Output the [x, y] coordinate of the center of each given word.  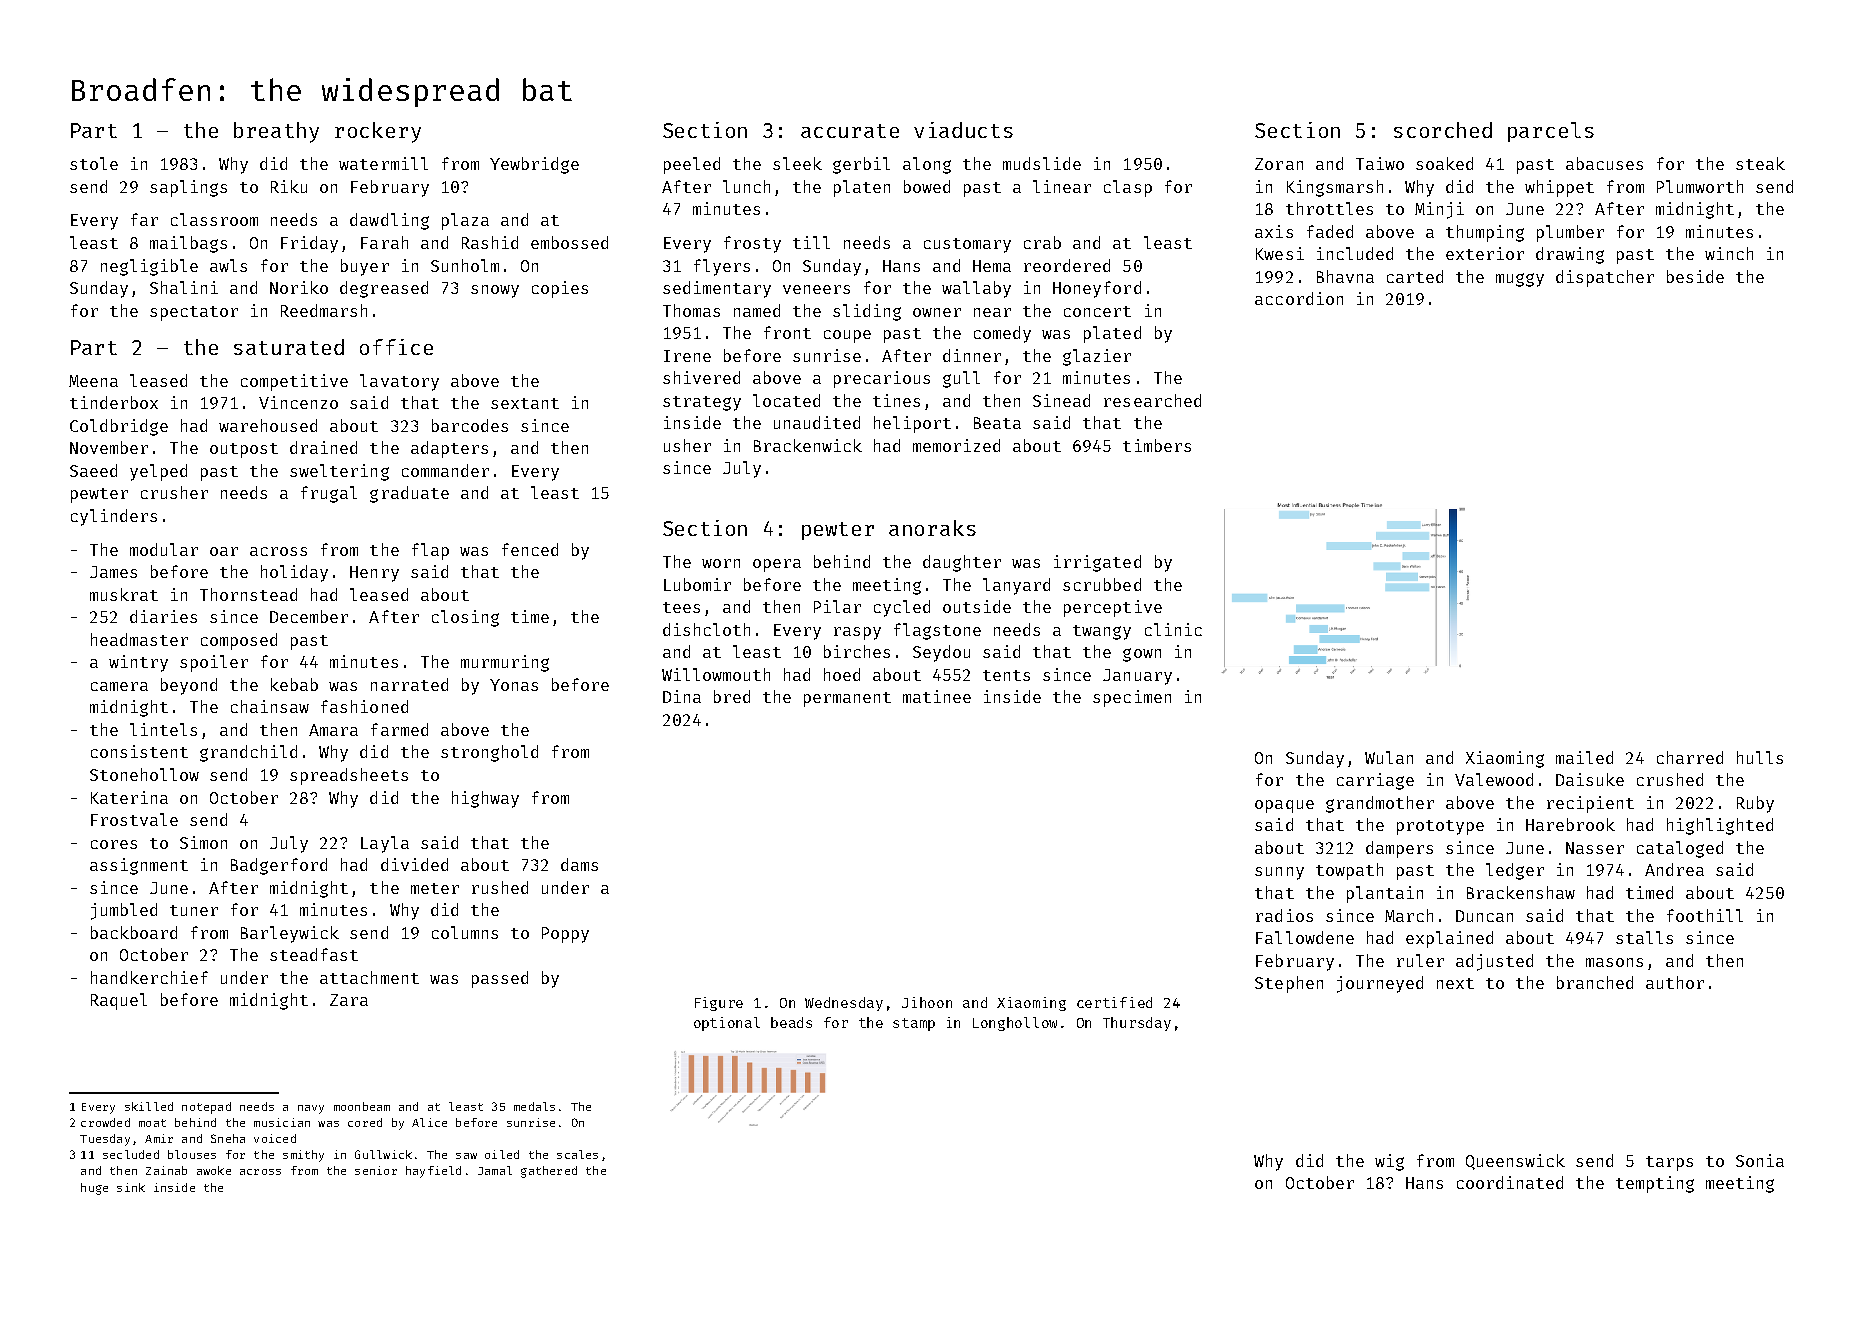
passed [500, 979]
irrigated [1097, 563]
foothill [1705, 915]
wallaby [976, 289]
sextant [525, 403]
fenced [530, 549]
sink [131, 1187]
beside [1695, 276]
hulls [1760, 757]
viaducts [963, 130]
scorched [1443, 130]
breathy [276, 132]
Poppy [565, 935]
